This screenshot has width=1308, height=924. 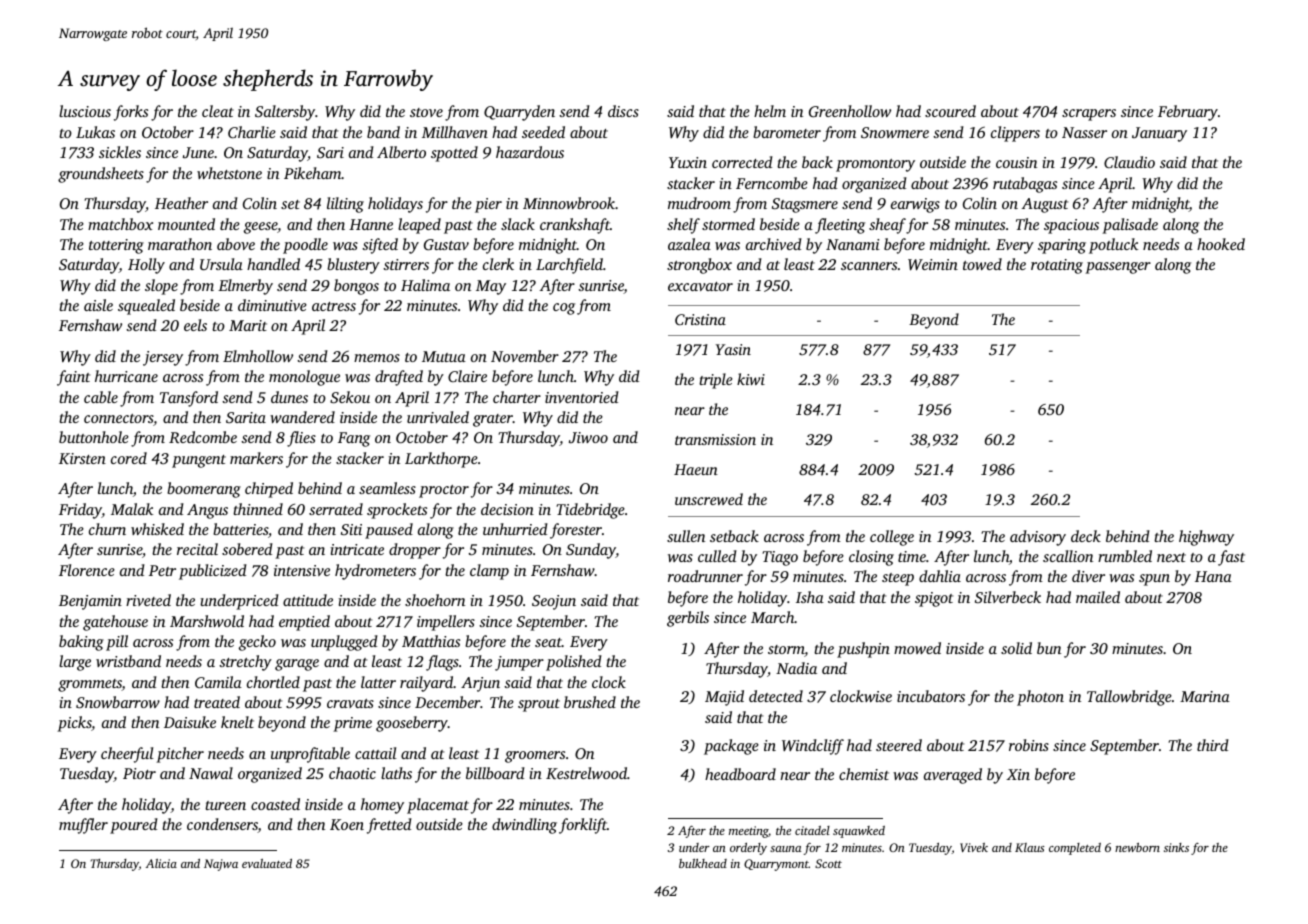 What do you see at coordinates (1057, 266) in the screenshot?
I see `rotating` at bounding box center [1057, 266].
